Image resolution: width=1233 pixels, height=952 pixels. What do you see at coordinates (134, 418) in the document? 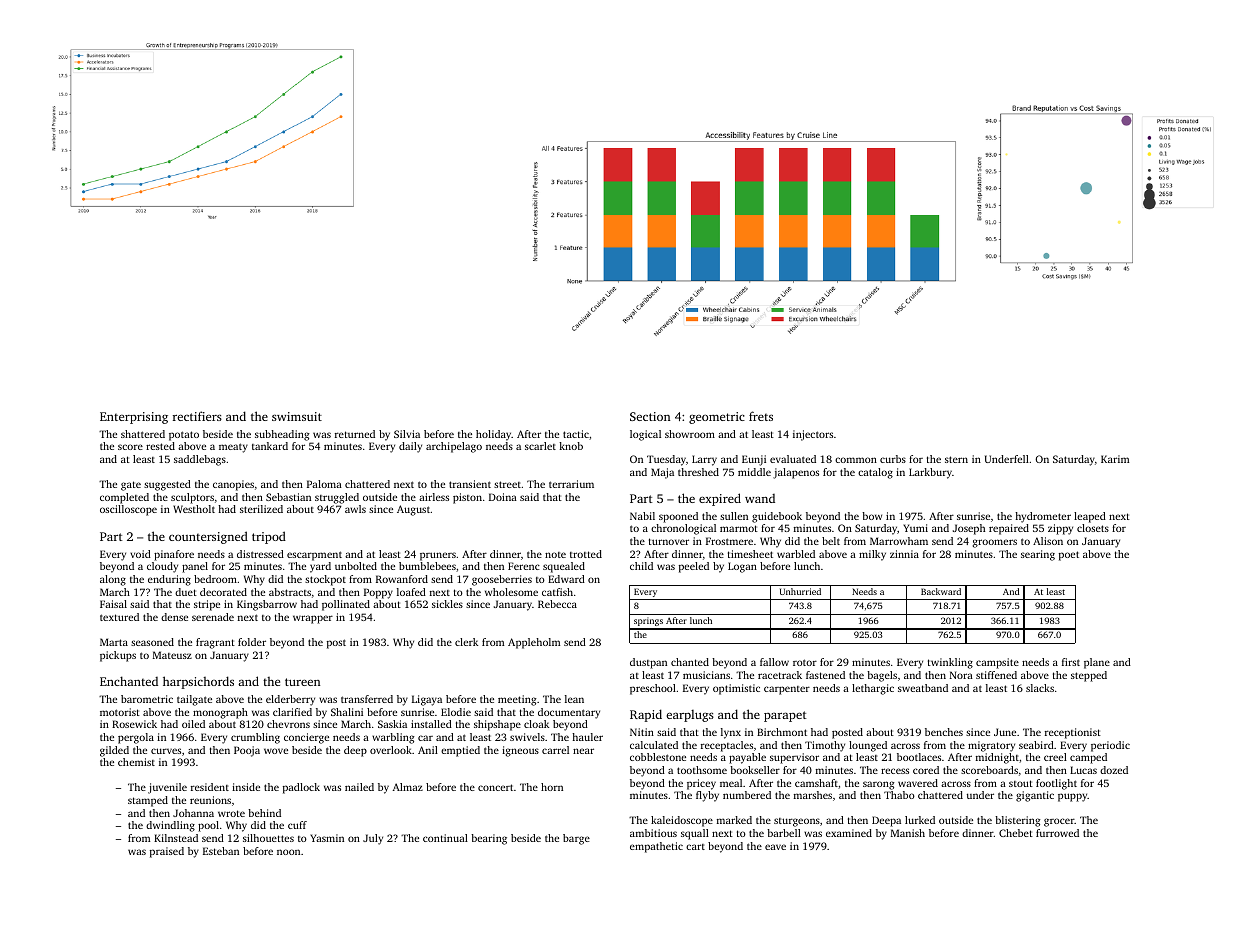
I see `Enterprising` at bounding box center [134, 418].
